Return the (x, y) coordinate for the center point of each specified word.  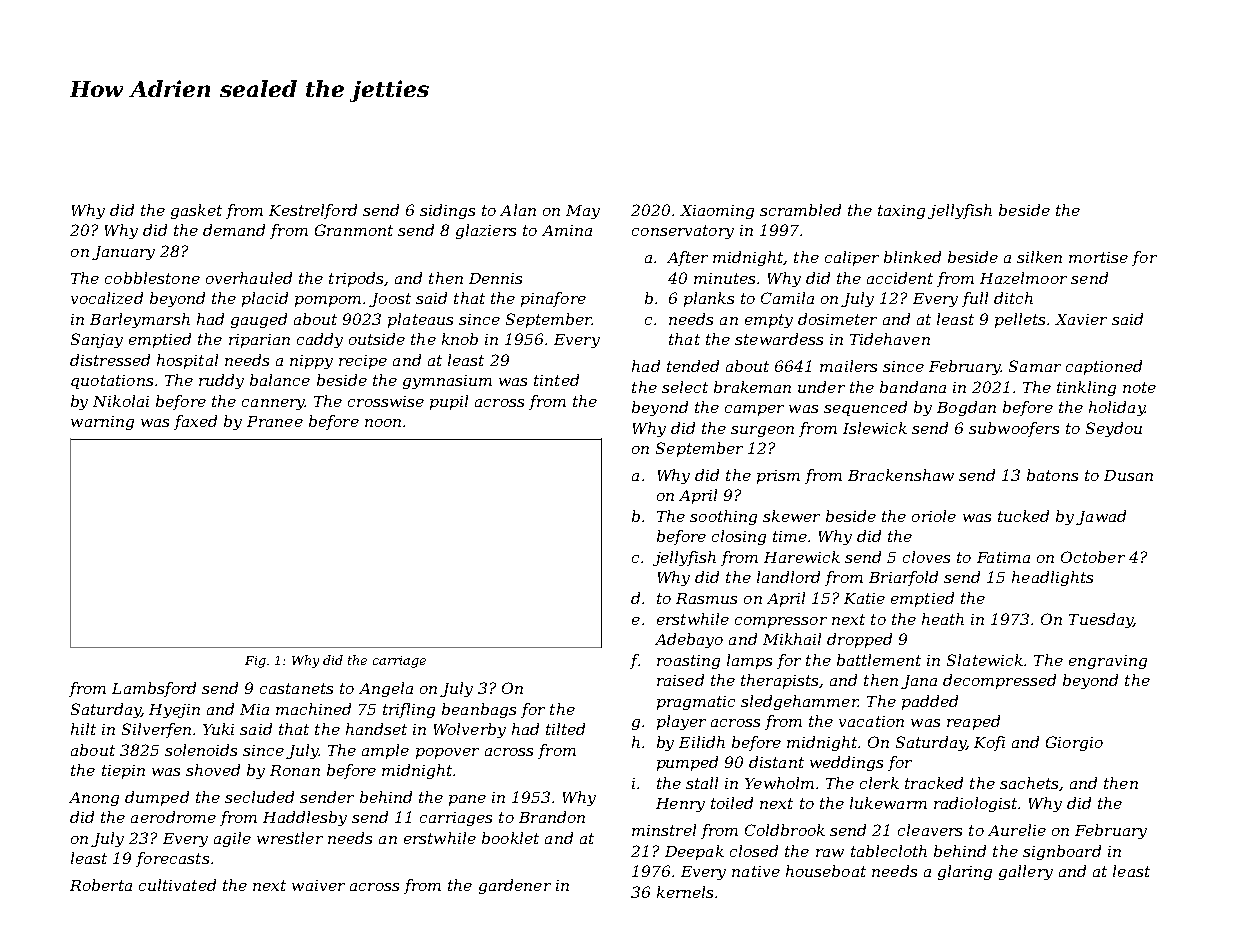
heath (943, 619)
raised (680, 680)
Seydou (1114, 429)
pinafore (553, 299)
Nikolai (121, 401)
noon (383, 423)
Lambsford (154, 689)
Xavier (1081, 319)
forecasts (172, 859)
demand (234, 230)
